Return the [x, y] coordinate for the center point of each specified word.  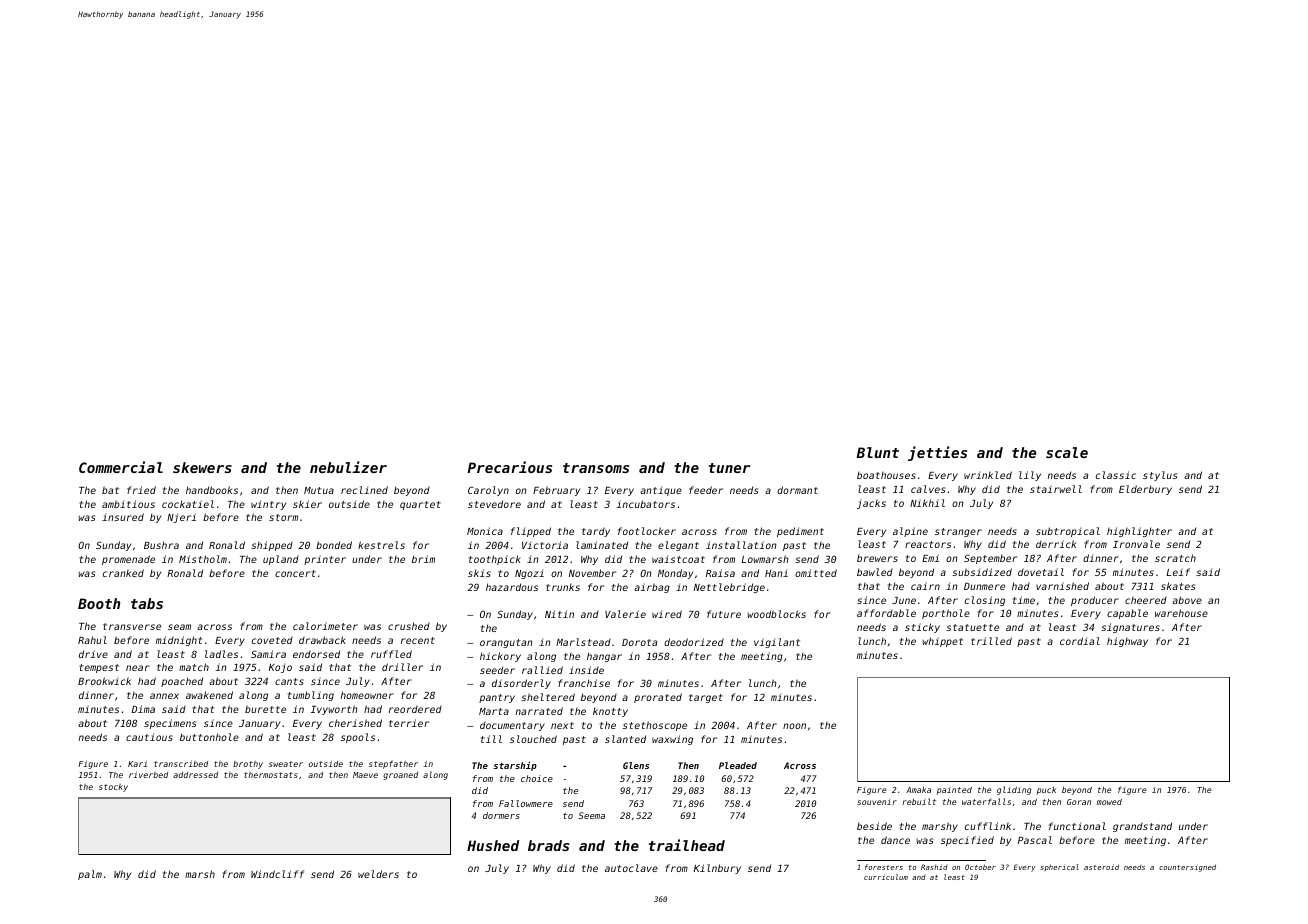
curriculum [886, 877]
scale [1067, 452]
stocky [113, 788]
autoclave [631, 868]
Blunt [877, 452]
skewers [202, 467]
